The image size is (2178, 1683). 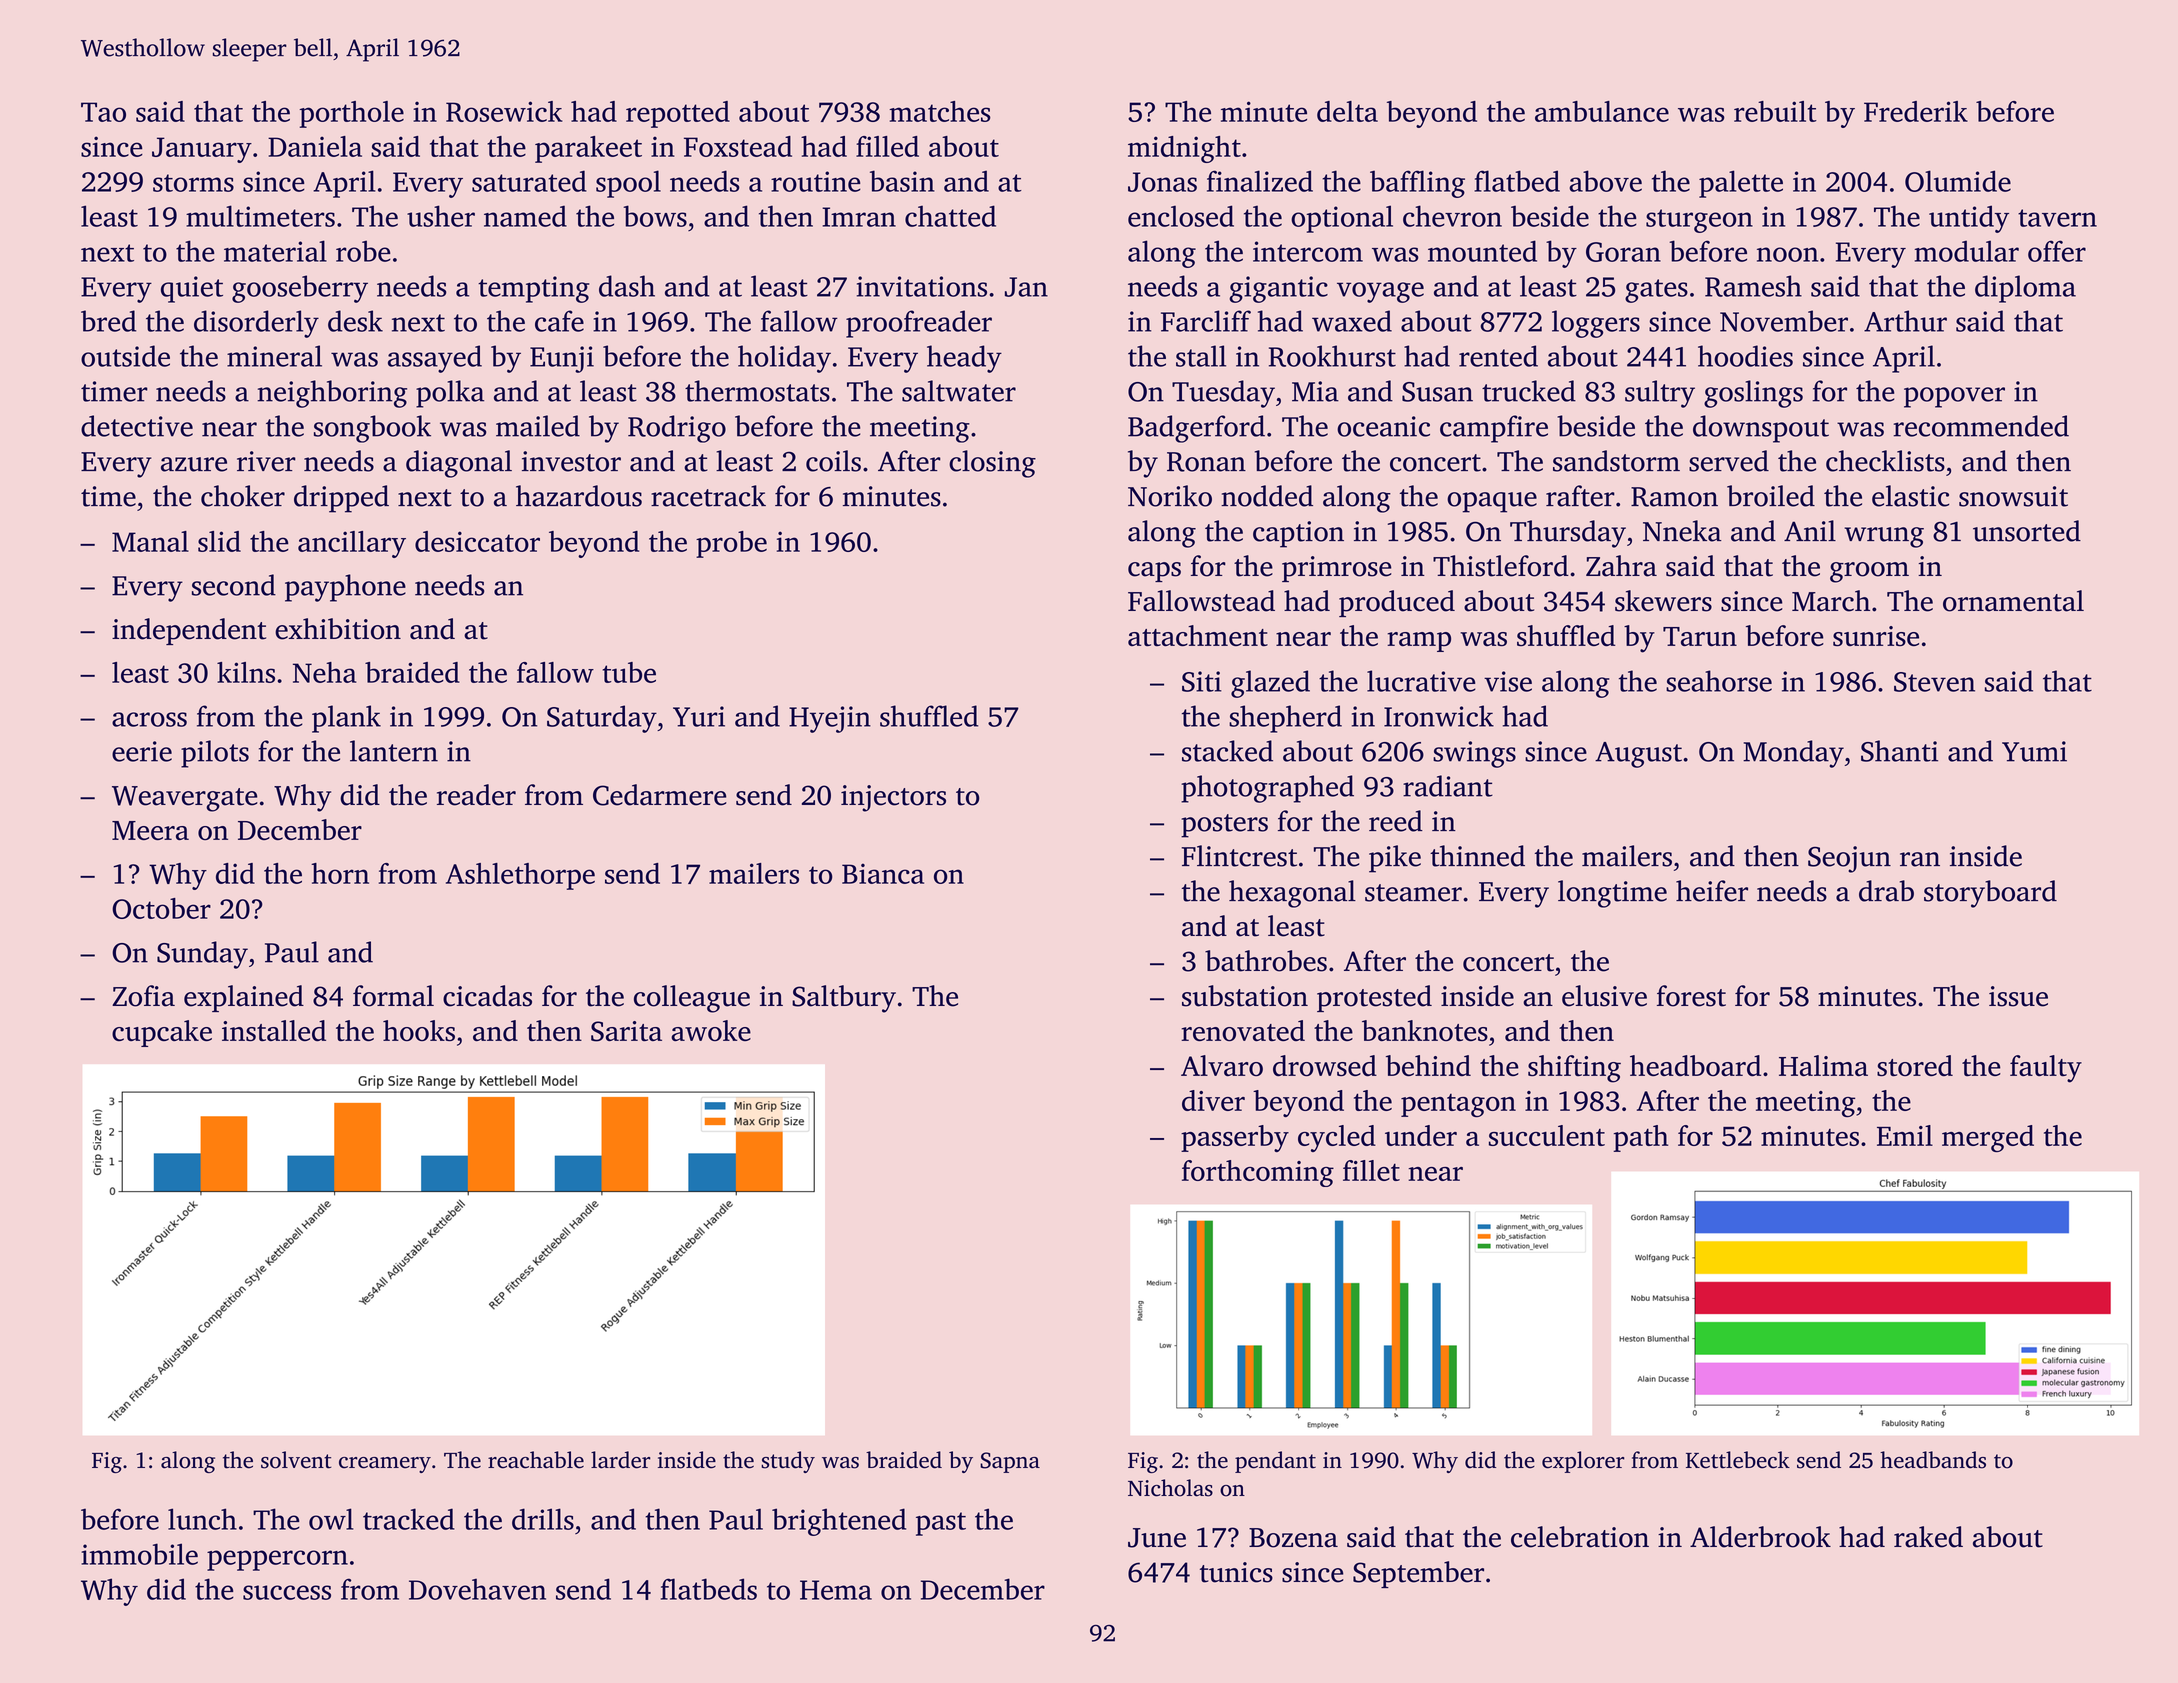 What do you see at coordinates (922, 286) in the image?
I see `invitations` at bounding box center [922, 286].
